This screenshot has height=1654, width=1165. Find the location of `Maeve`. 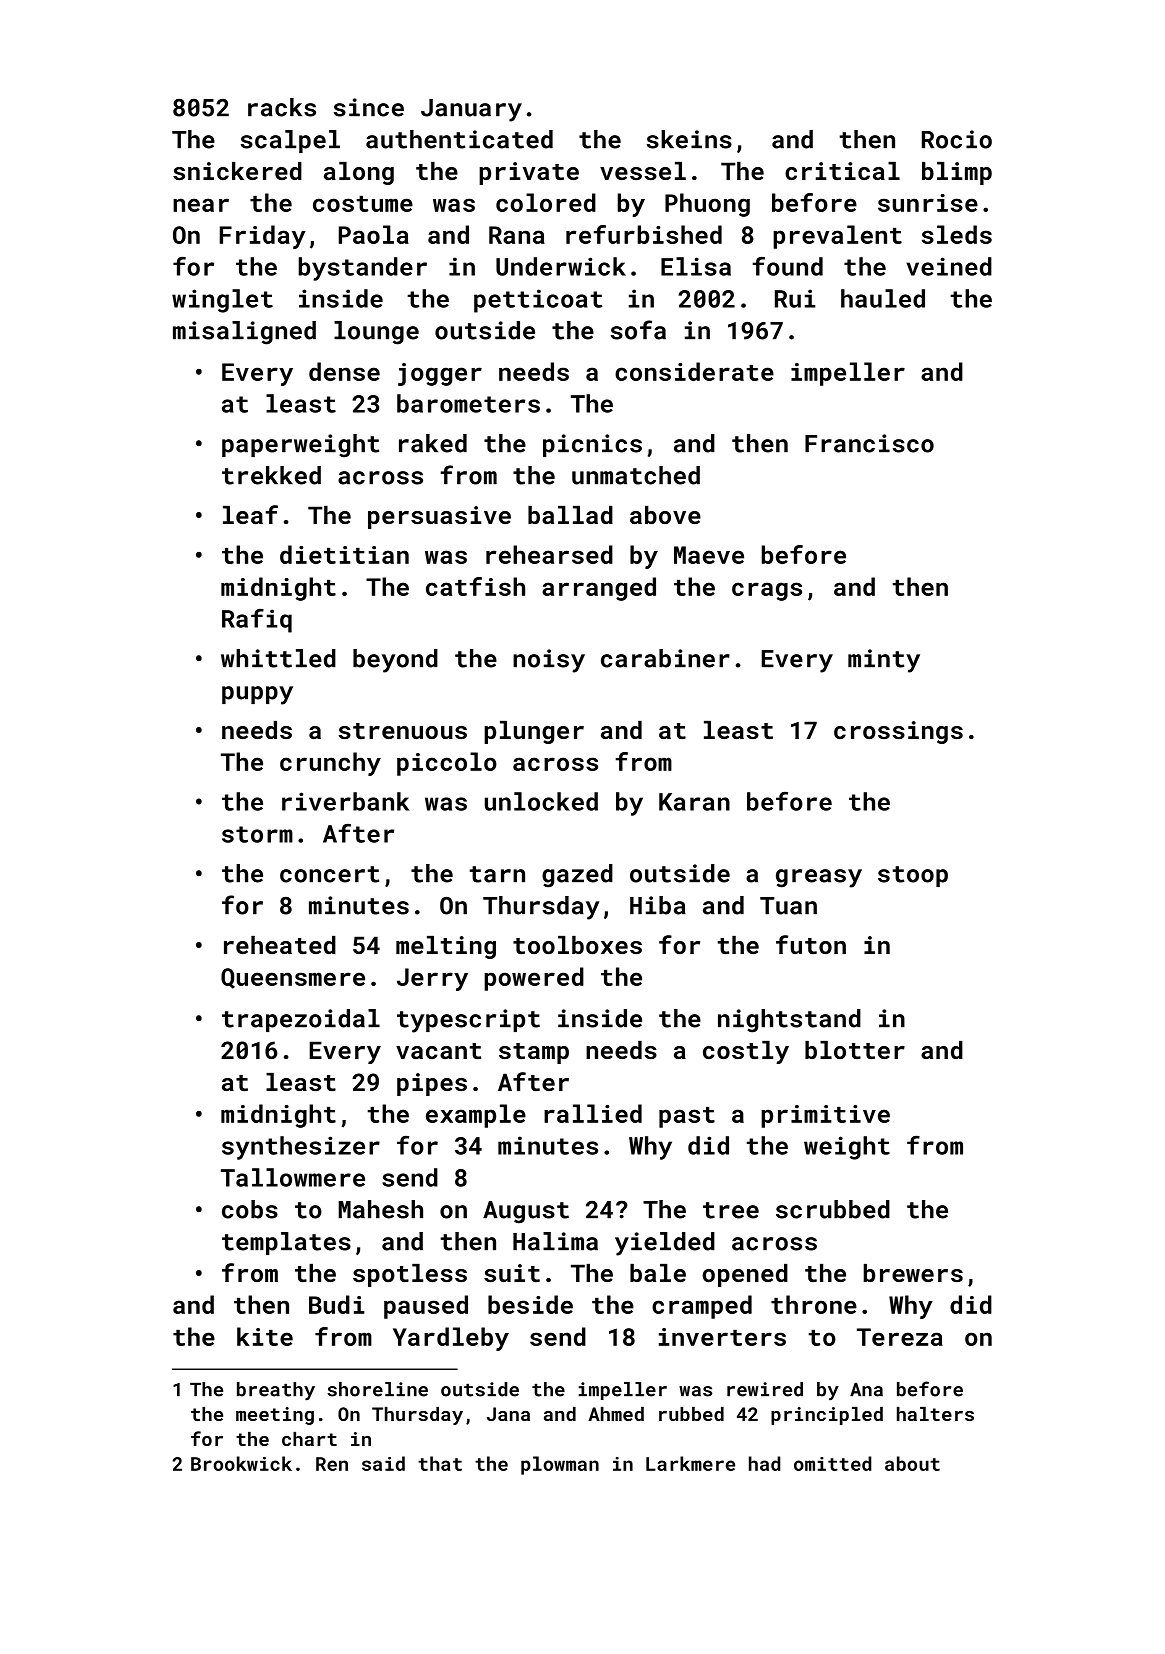

Maeve is located at coordinates (709, 555).
